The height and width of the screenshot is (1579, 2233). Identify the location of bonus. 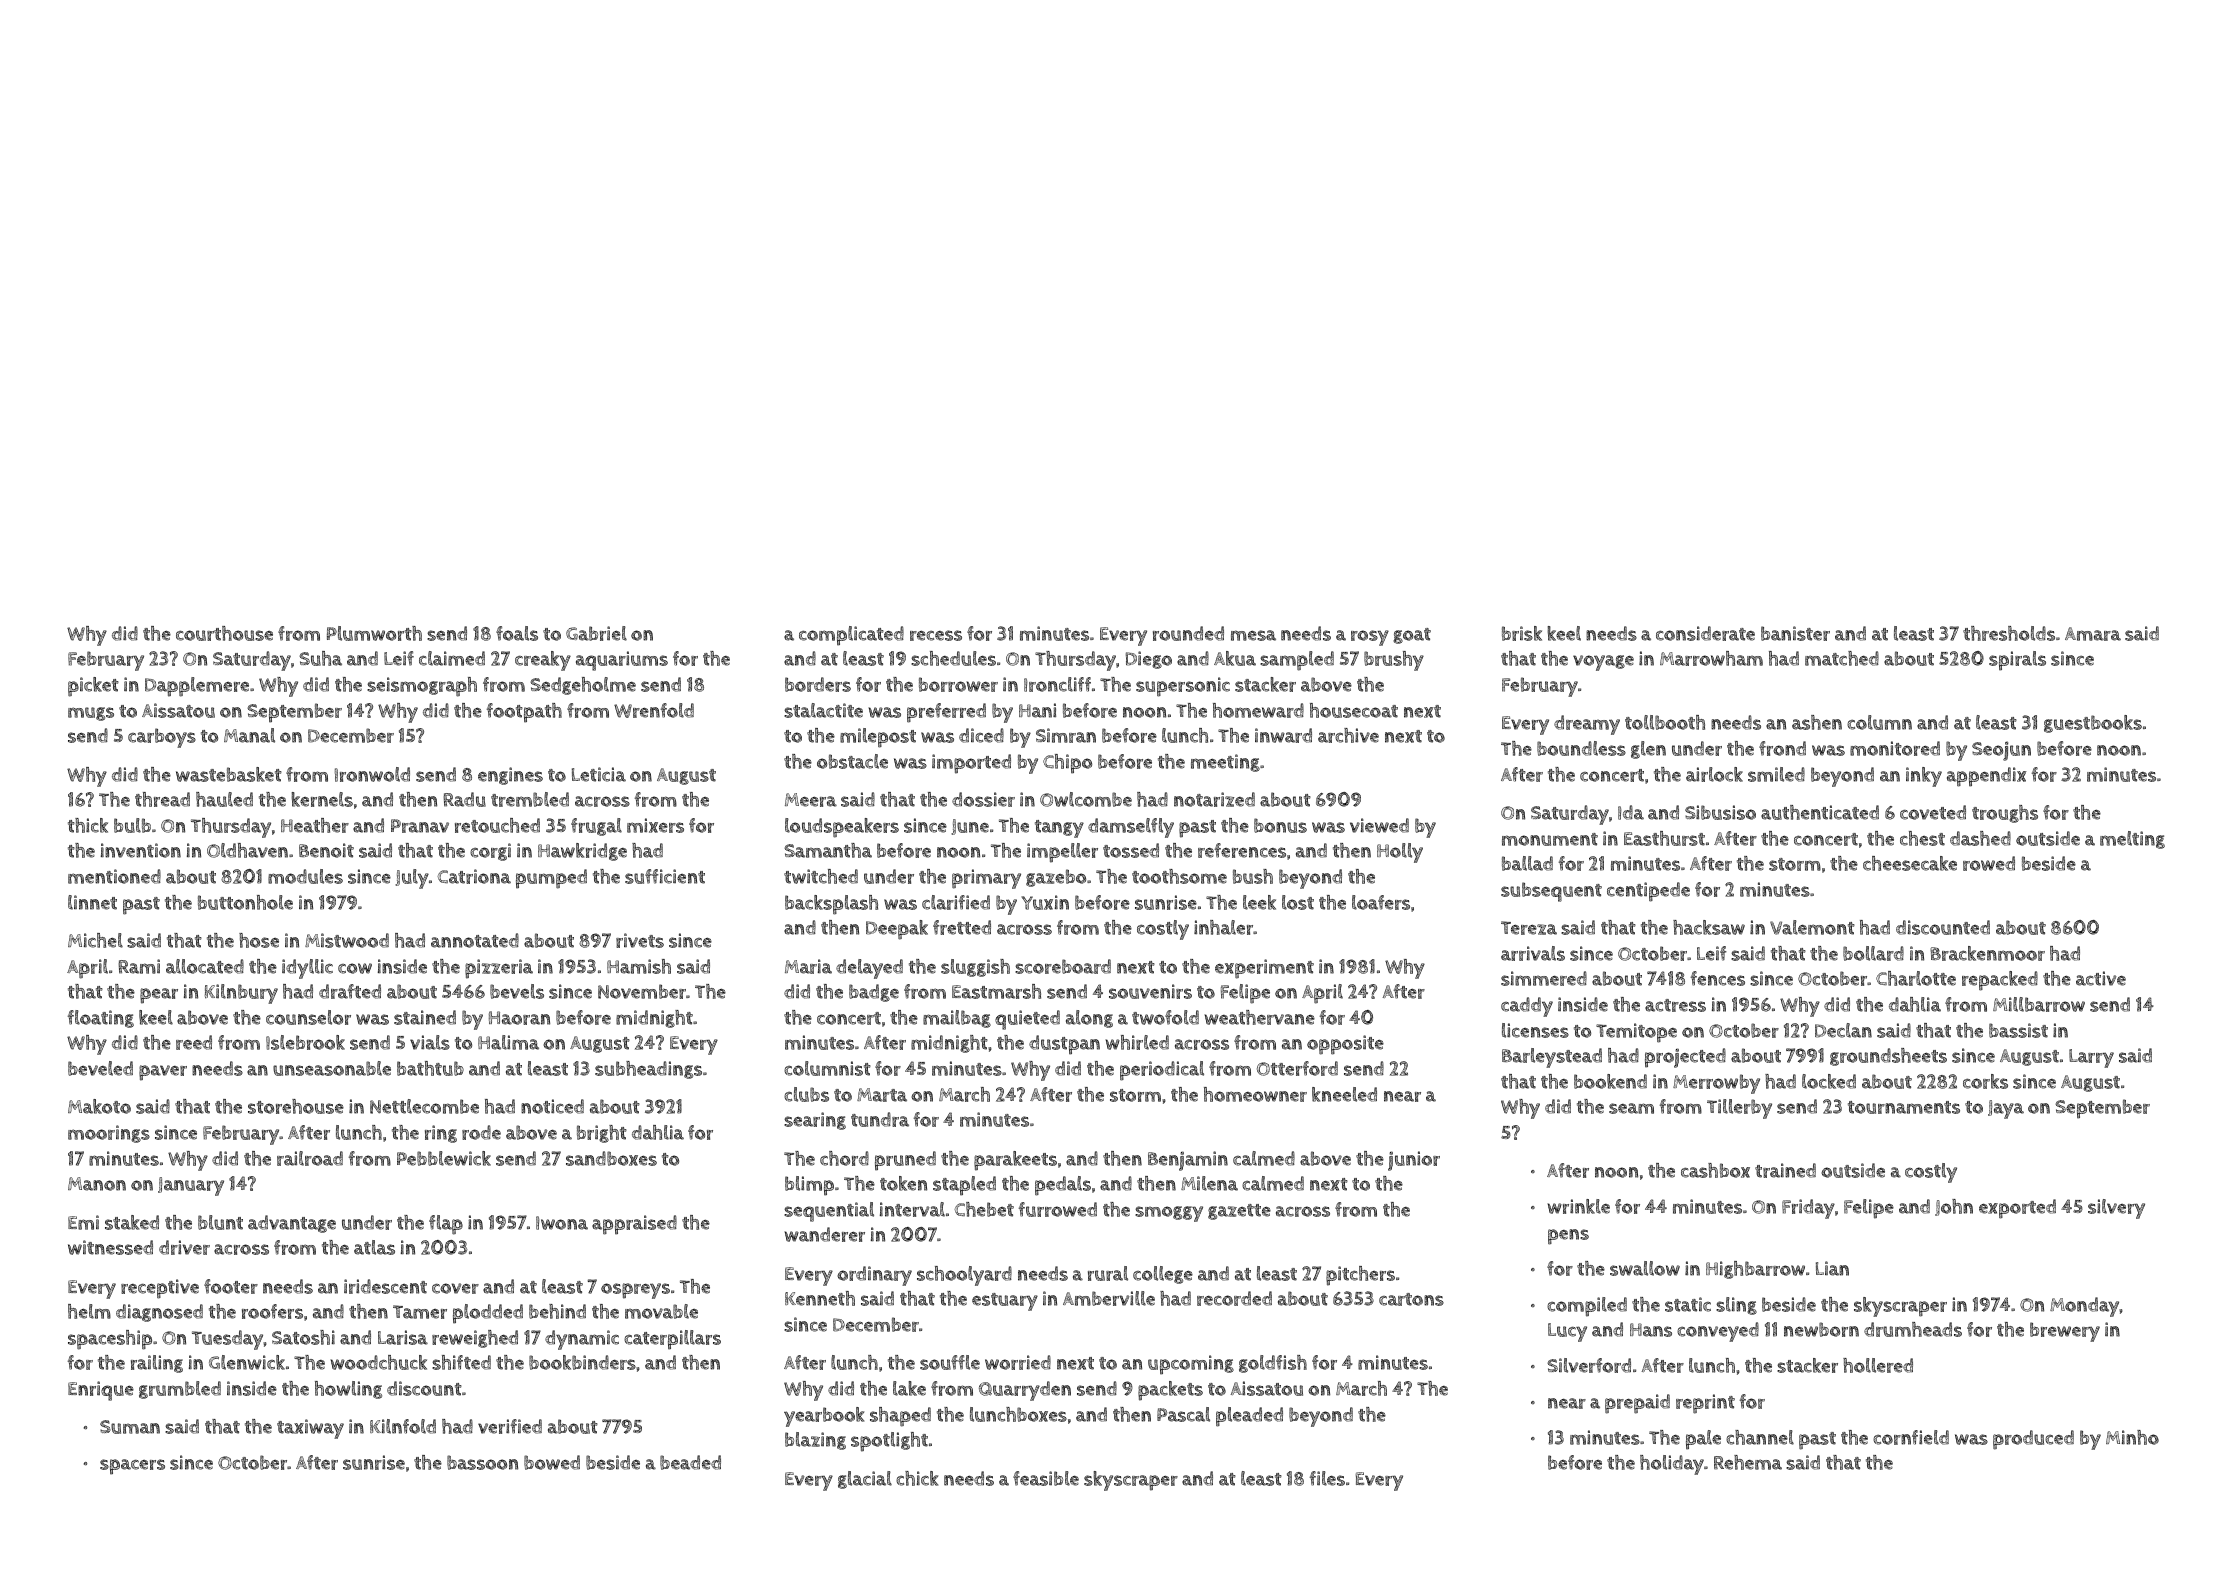
(1280, 825).
